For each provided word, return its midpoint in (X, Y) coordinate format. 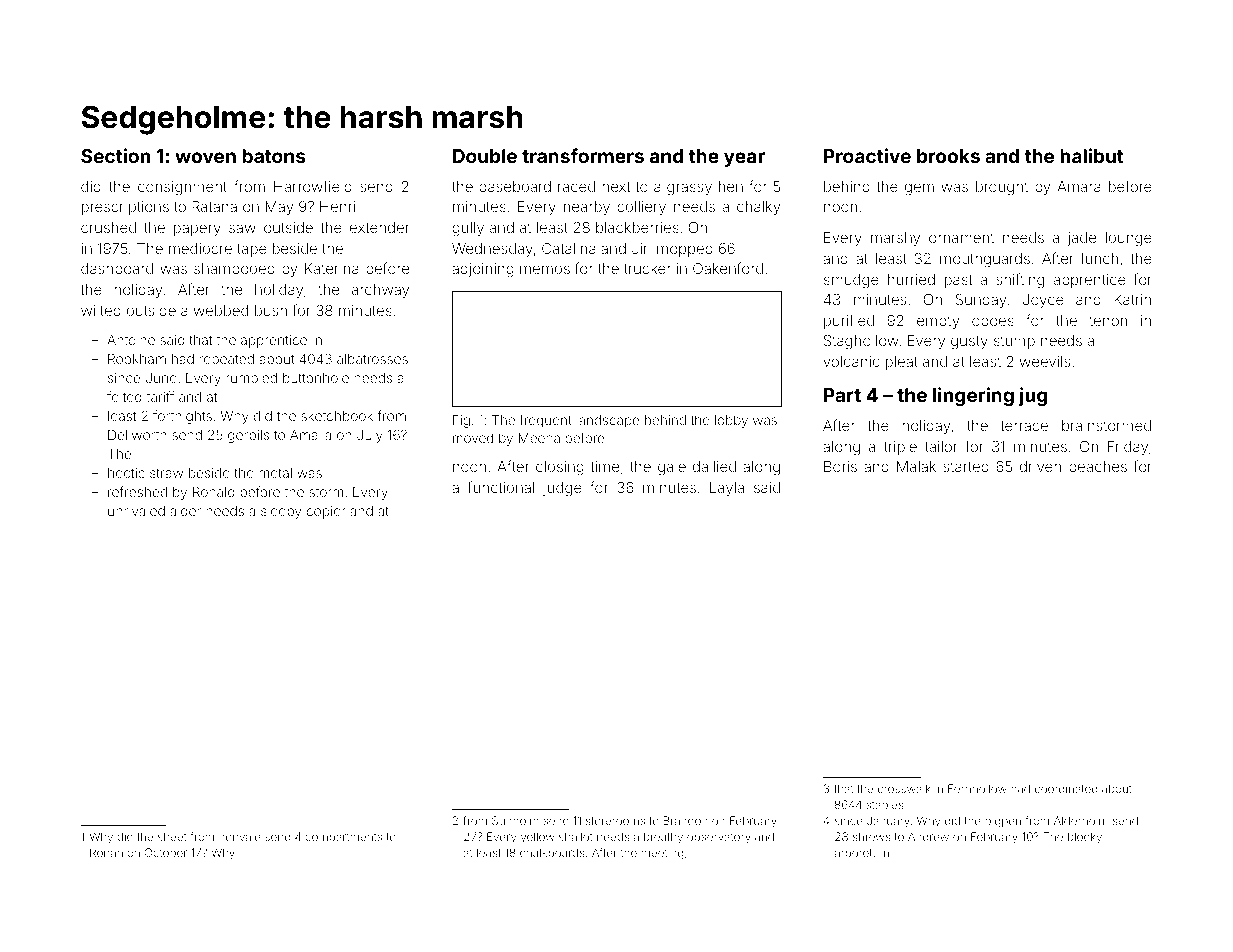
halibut (1092, 155)
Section (115, 155)
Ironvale (240, 837)
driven (1040, 466)
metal (275, 473)
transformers (583, 155)
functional (501, 487)
